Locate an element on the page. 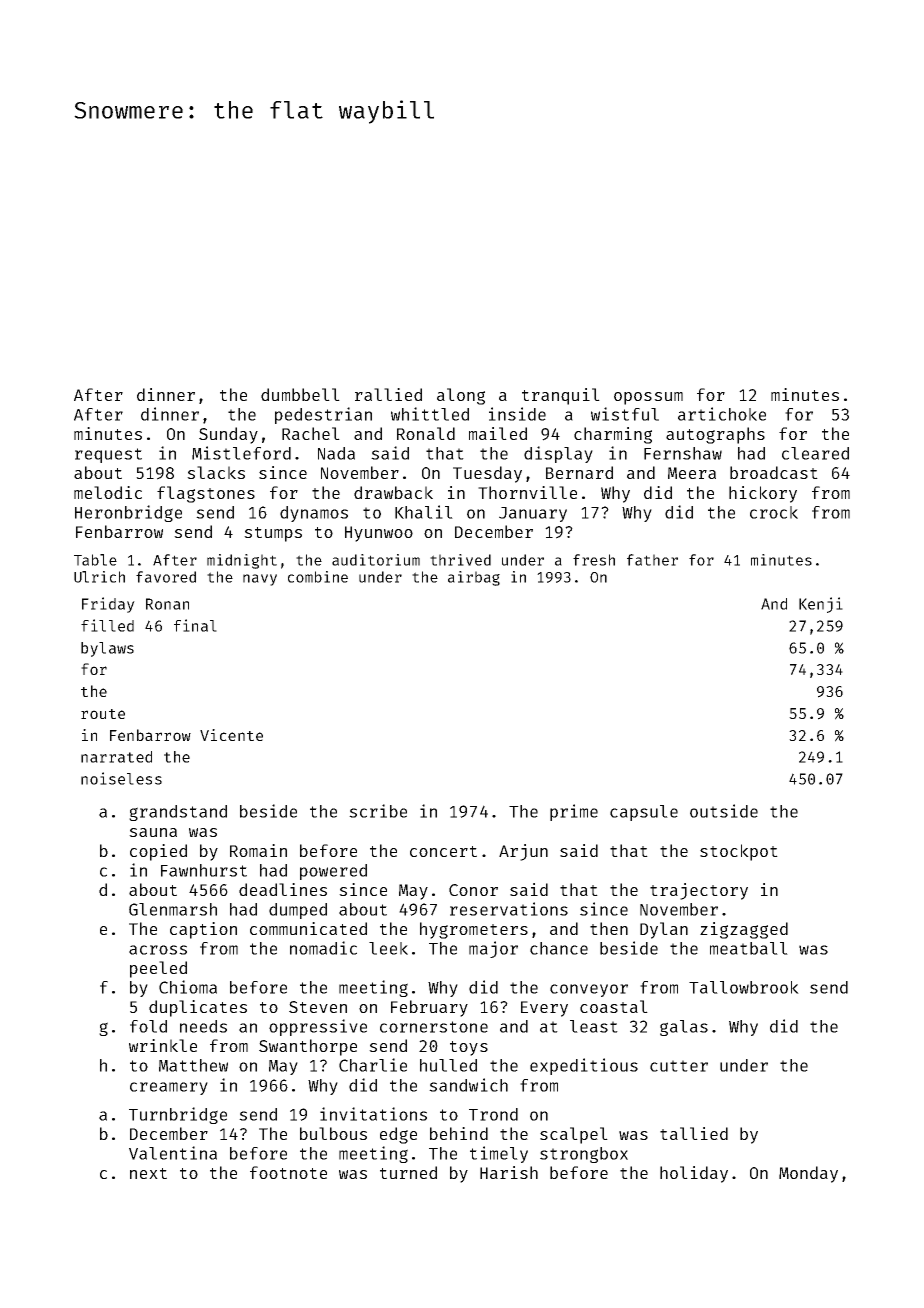 The height and width of the document is (1308, 924). creamery is located at coordinates (169, 1088).
